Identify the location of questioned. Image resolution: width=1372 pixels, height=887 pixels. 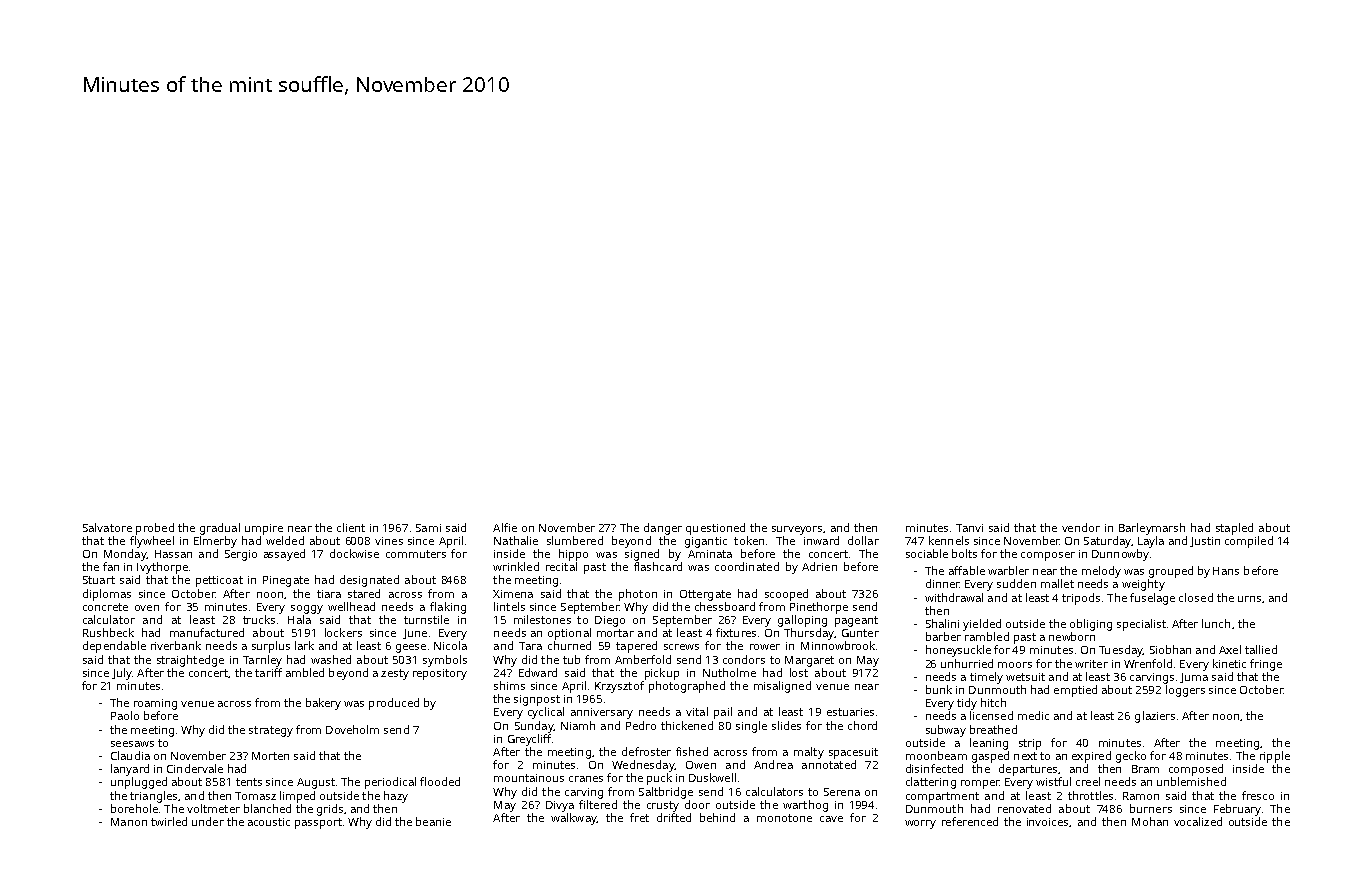
(715, 529).
